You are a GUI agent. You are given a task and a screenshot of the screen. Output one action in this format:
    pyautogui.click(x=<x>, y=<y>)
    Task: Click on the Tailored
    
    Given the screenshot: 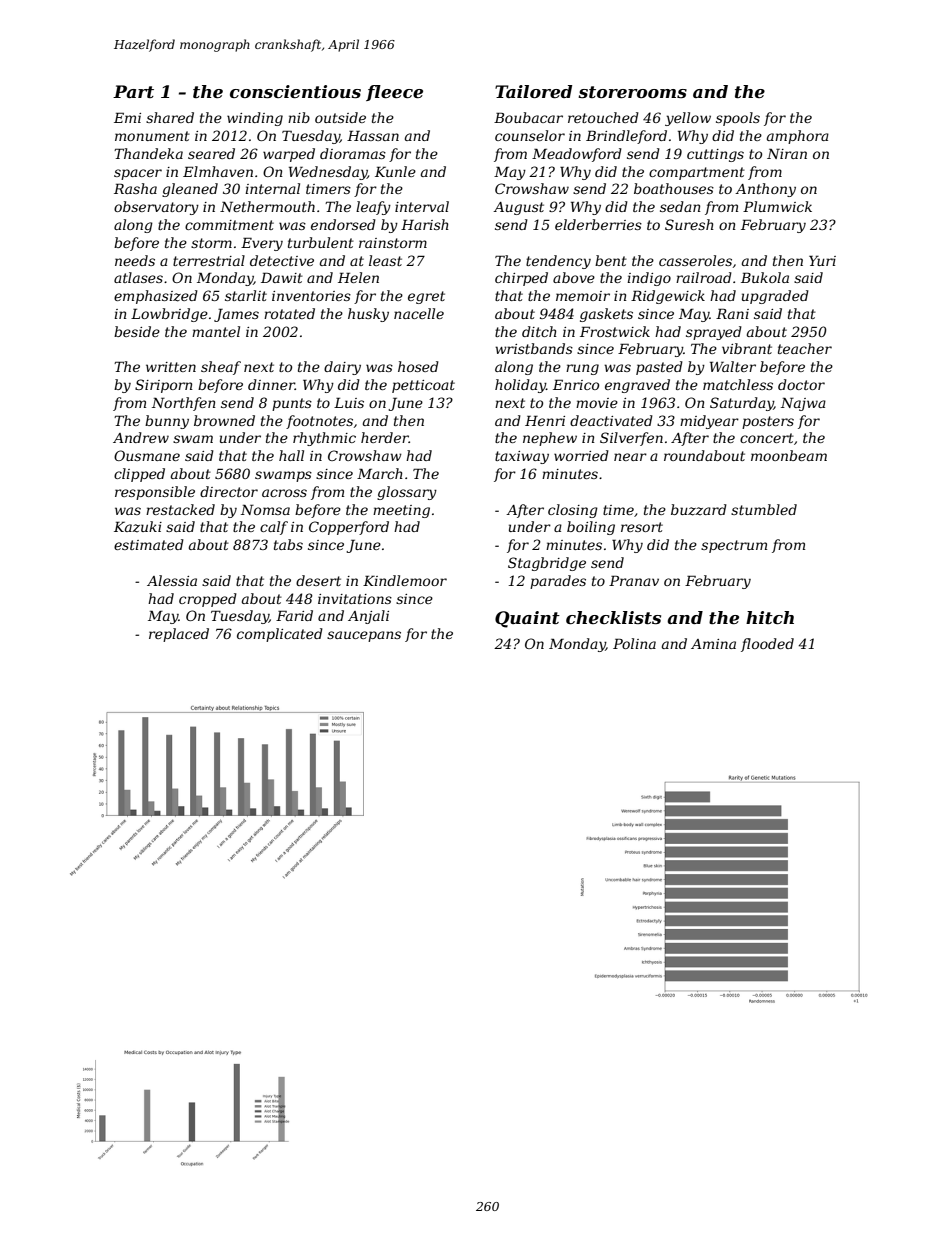 What is the action you would take?
    pyautogui.click(x=533, y=91)
